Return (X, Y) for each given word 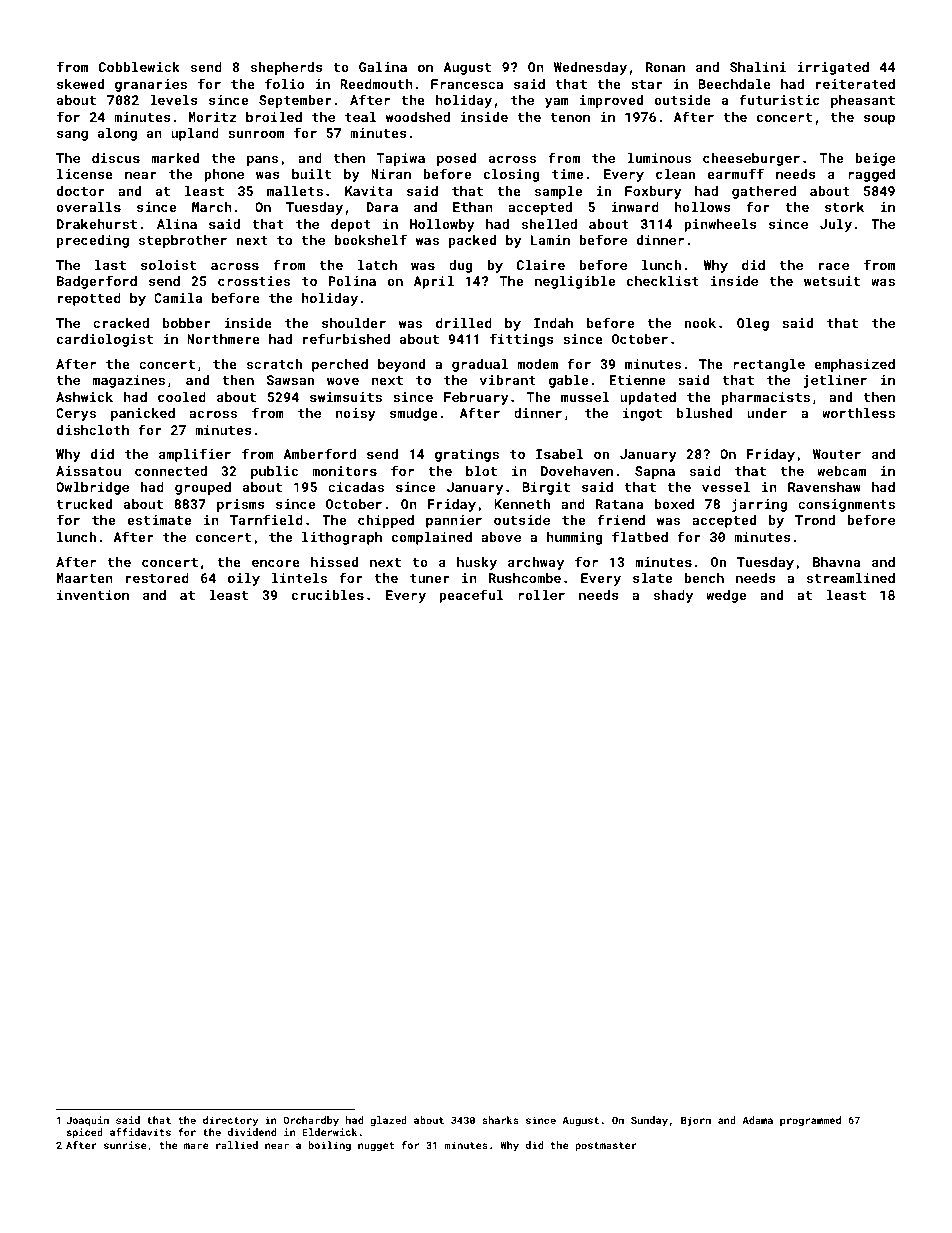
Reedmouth (376, 84)
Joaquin (87, 1121)
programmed (810, 1121)
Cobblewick (139, 67)
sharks (500, 1120)
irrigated (833, 68)
